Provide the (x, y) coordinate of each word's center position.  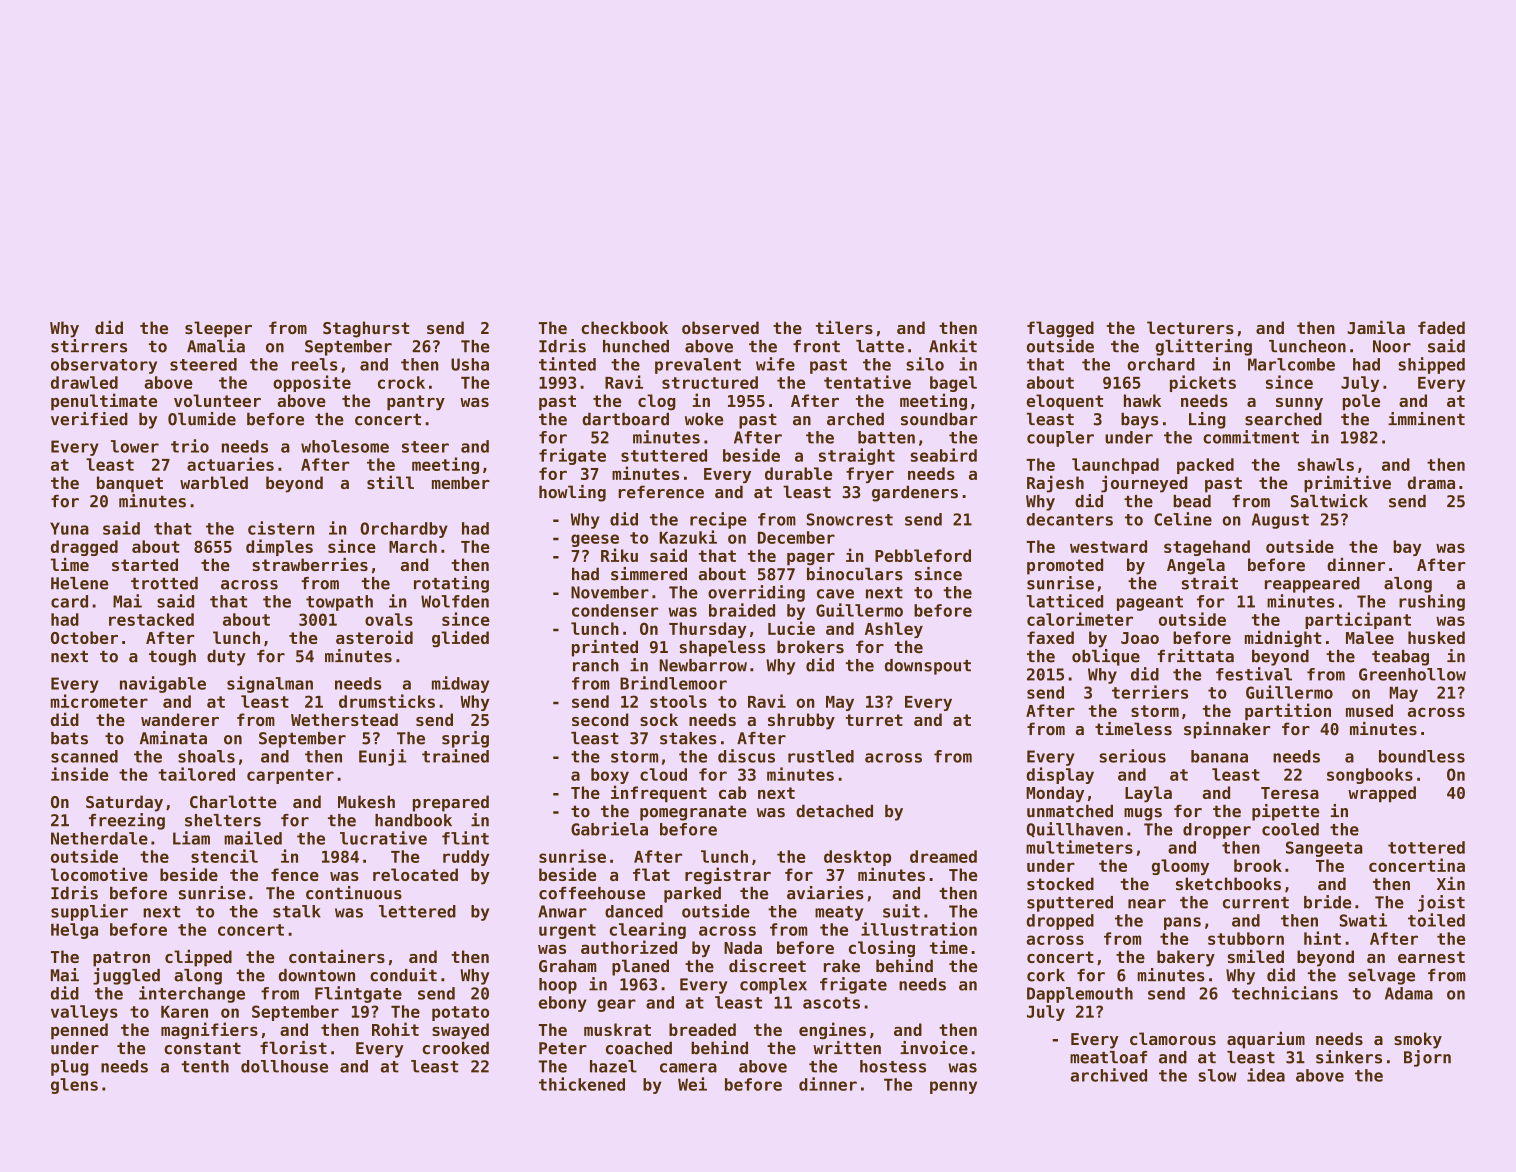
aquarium (1266, 1040)
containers (337, 956)
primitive (1347, 484)
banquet (130, 484)
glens (74, 1086)
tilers (844, 327)
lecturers (1190, 327)
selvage (1381, 977)
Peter (563, 1048)
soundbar (939, 419)
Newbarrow (703, 665)
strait (1210, 583)
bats (69, 738)
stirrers (89, 346)
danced (634, 911)
